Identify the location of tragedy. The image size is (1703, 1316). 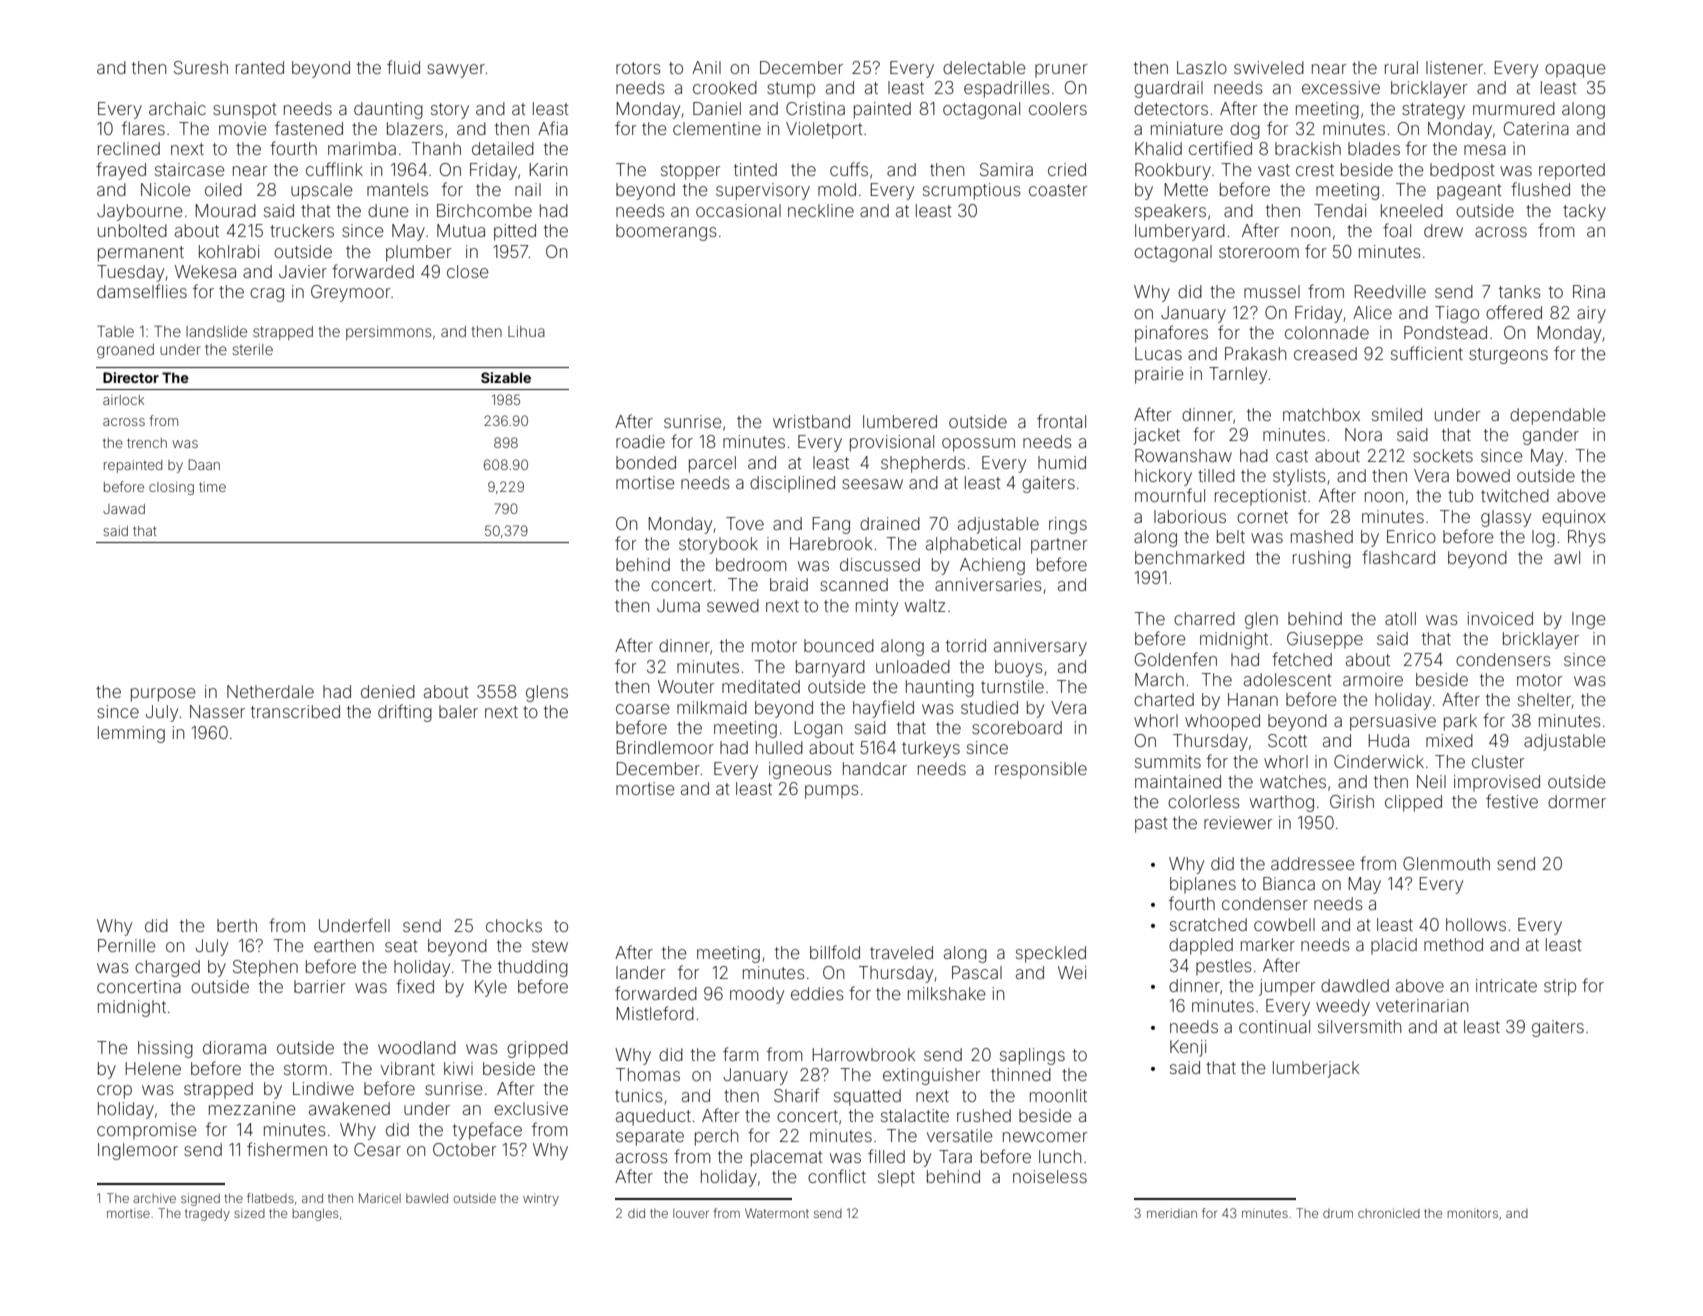
(207, 1214).
